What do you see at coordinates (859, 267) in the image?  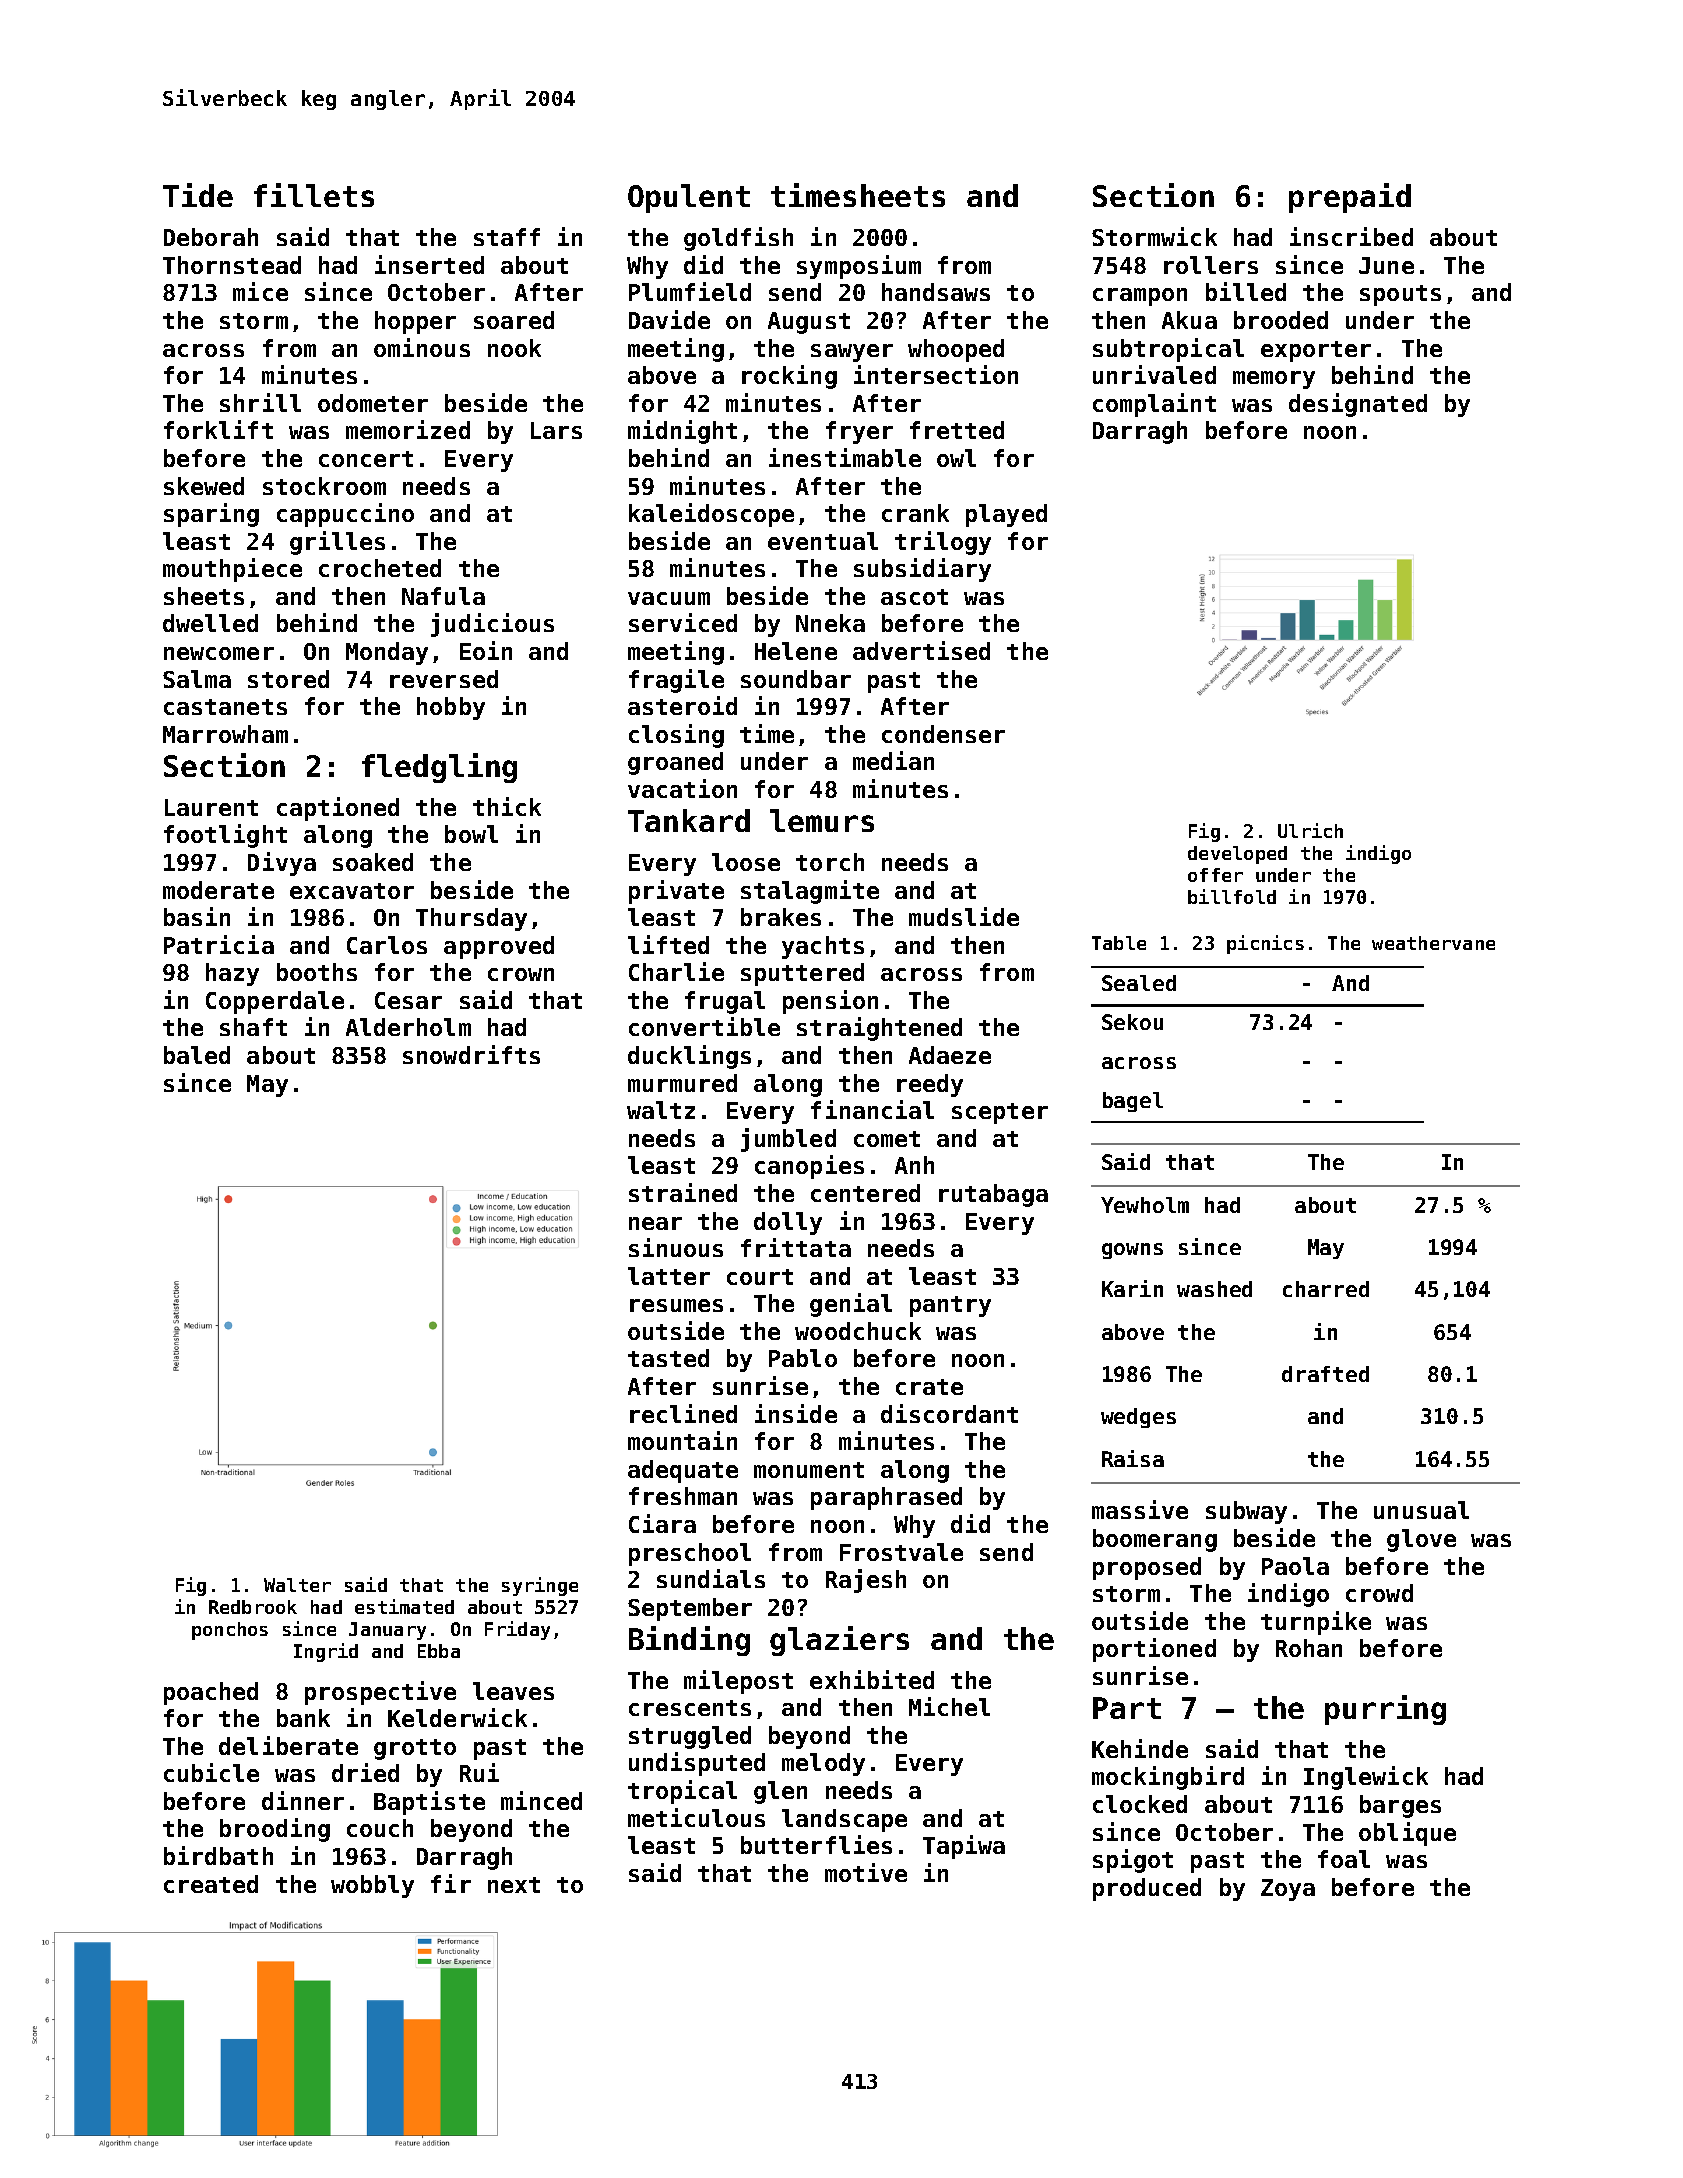 I see `symposium` at bounding box center [859, 267].
